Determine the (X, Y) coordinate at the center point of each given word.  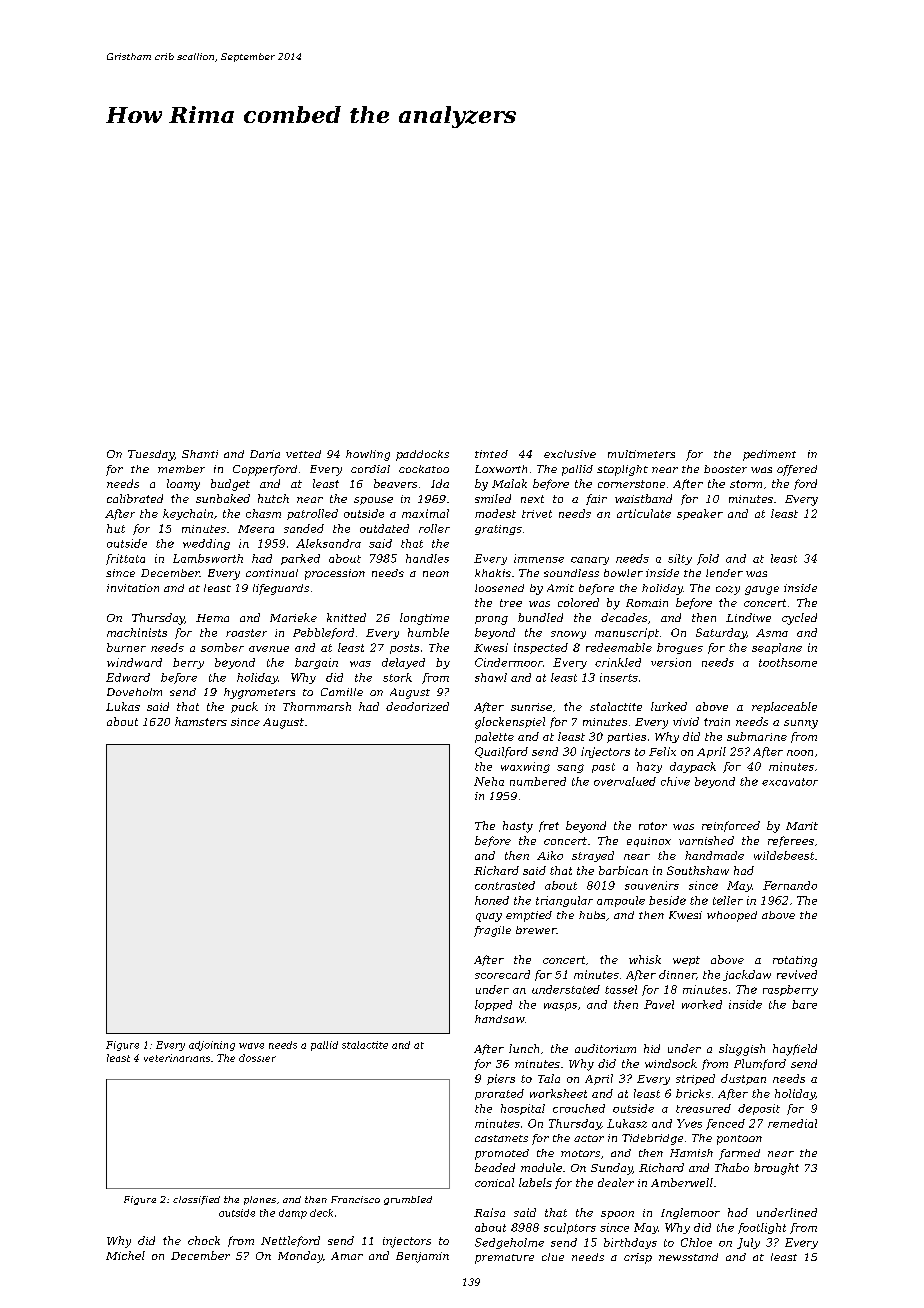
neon (436, 574)
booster (725, 469)
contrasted (505, 885)
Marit (802, 826)
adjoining (212, 1046)
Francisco (355, 1199)
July (748, 1243)
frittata (125, 559)
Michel (125, 1255)
